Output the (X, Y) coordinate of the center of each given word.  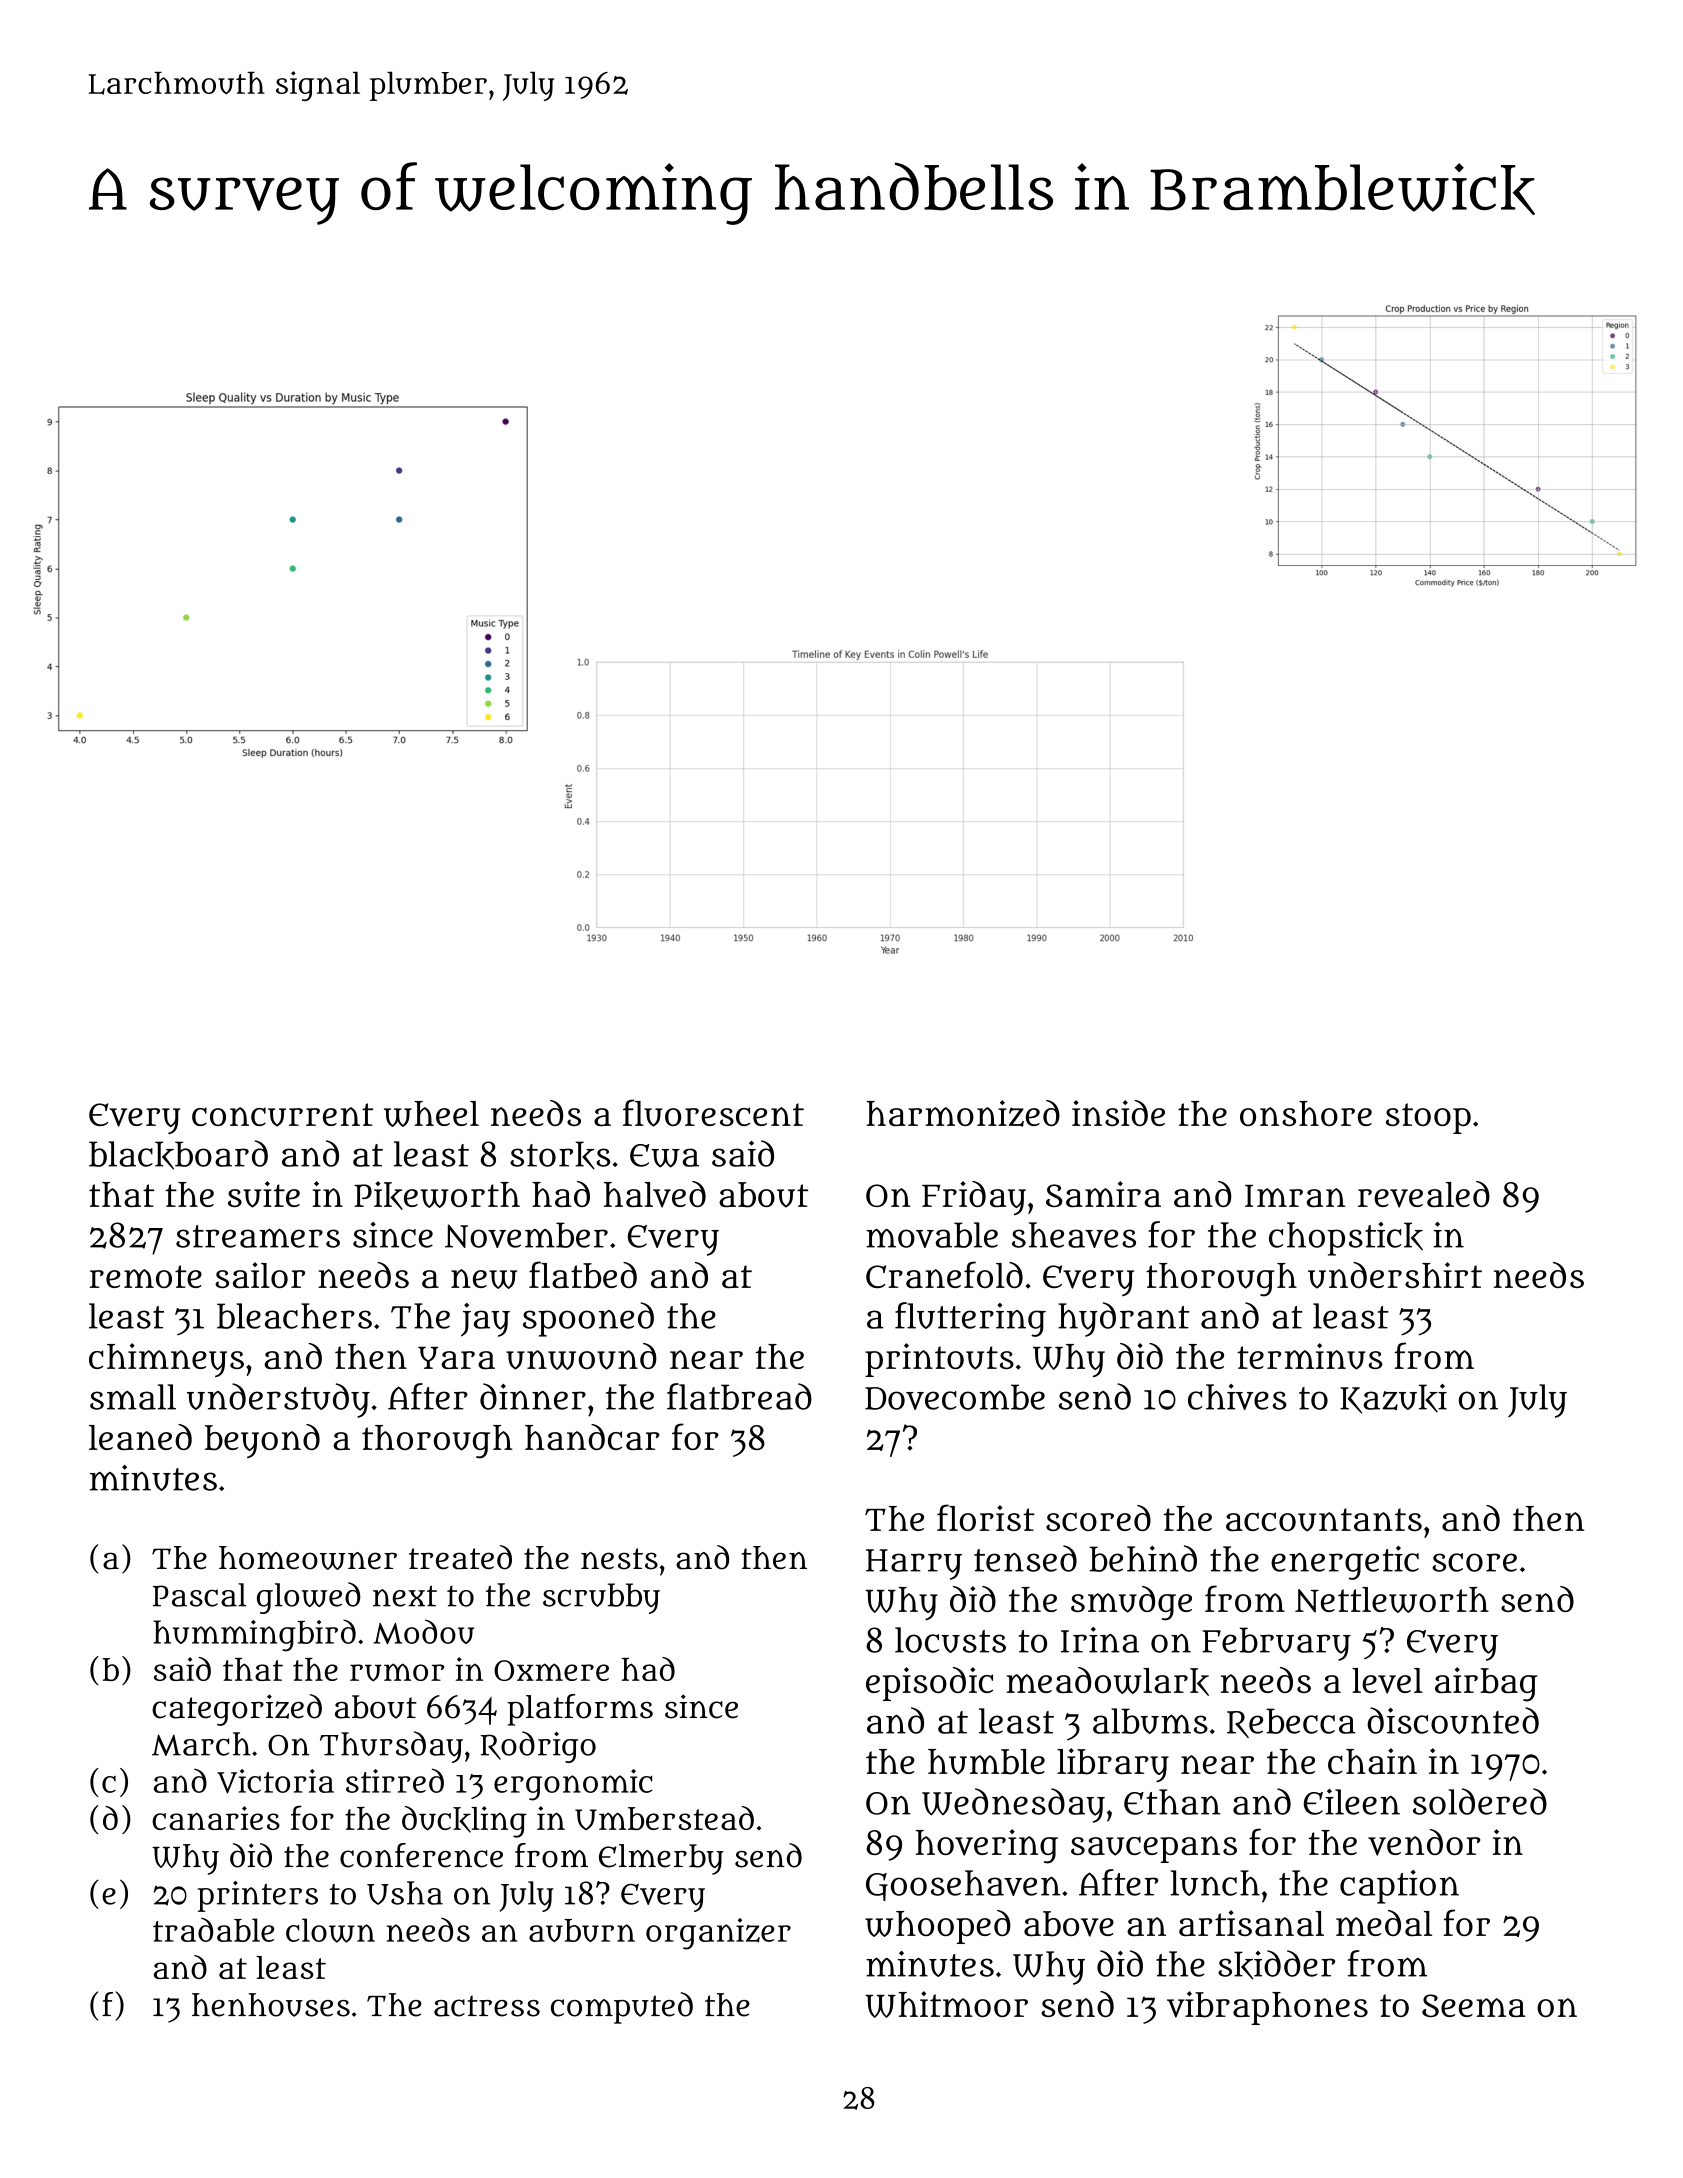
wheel (431, 1114)
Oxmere (551, 1670)
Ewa (664, 1156)
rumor (397, 1672)
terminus (1310, 1356)
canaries (216, 1818)
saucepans (1154, 1849)
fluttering (970, 1319)
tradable (213, 1930)
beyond (262, 1441)
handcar (592, 1437)
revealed (1424, 1194)
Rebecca (1291, 1723)
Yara (456, 1358)
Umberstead (664, 1818)
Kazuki (1393, 1399)
